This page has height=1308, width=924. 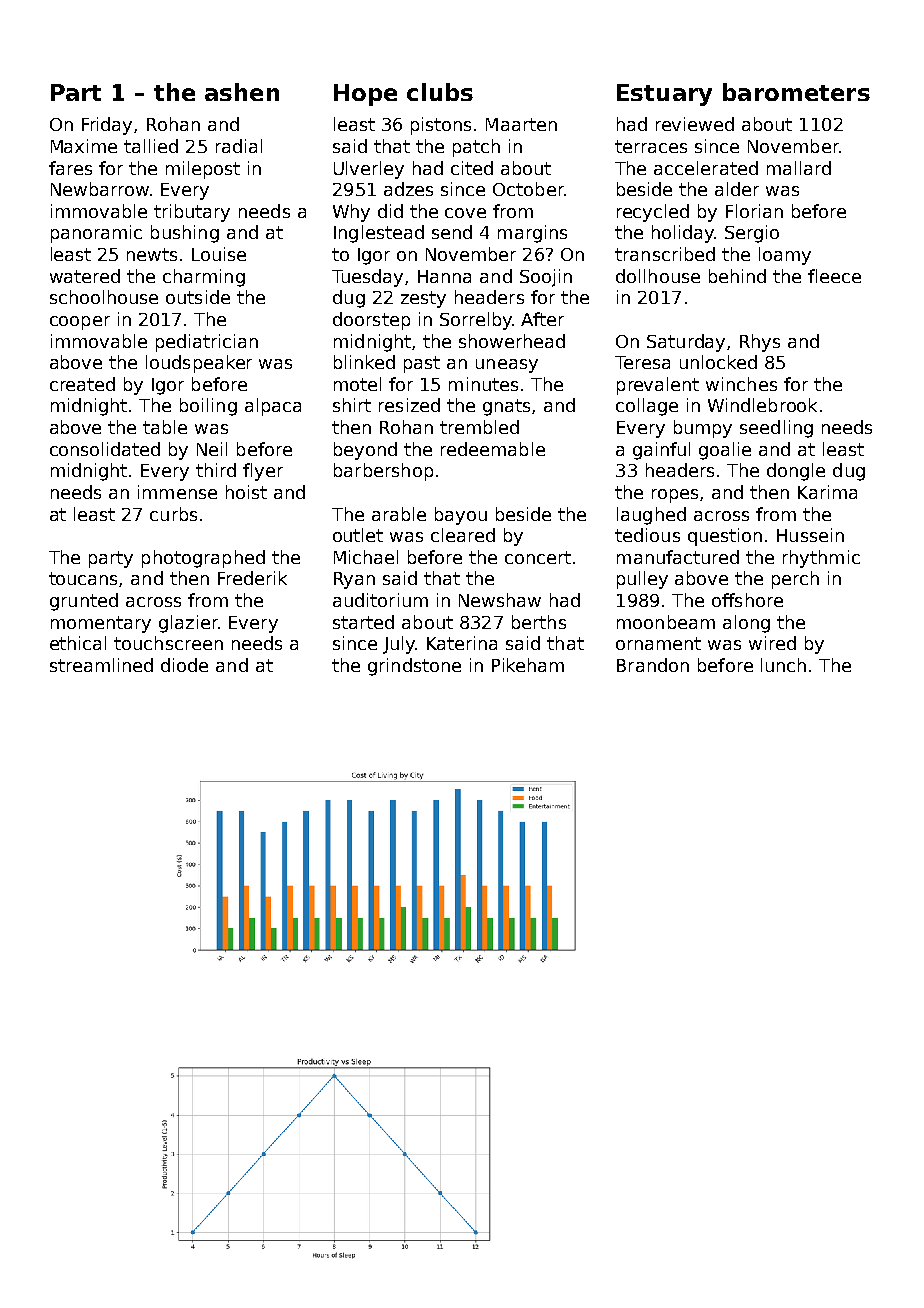 I want to click on offshore, so click(x=747, y=600).
